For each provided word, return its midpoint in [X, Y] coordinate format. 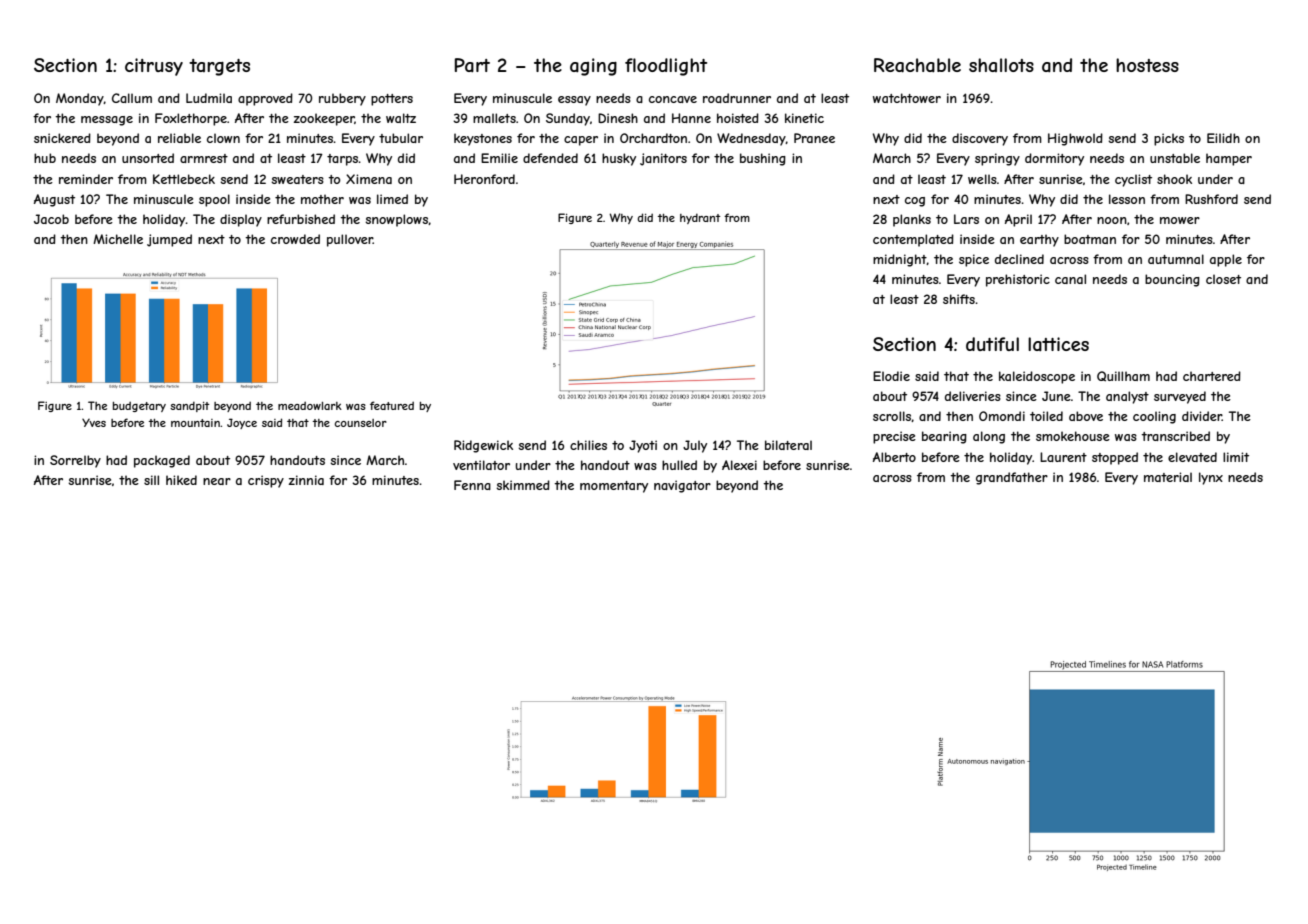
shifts [959, 299]
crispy [266, 481]
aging [593, 67]
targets [219, 67]
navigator [682, 486]
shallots [1001, 65]
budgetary [139, 406]
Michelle [118, 239]
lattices [1058, 344]
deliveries [973, 396]
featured [392, 405]
